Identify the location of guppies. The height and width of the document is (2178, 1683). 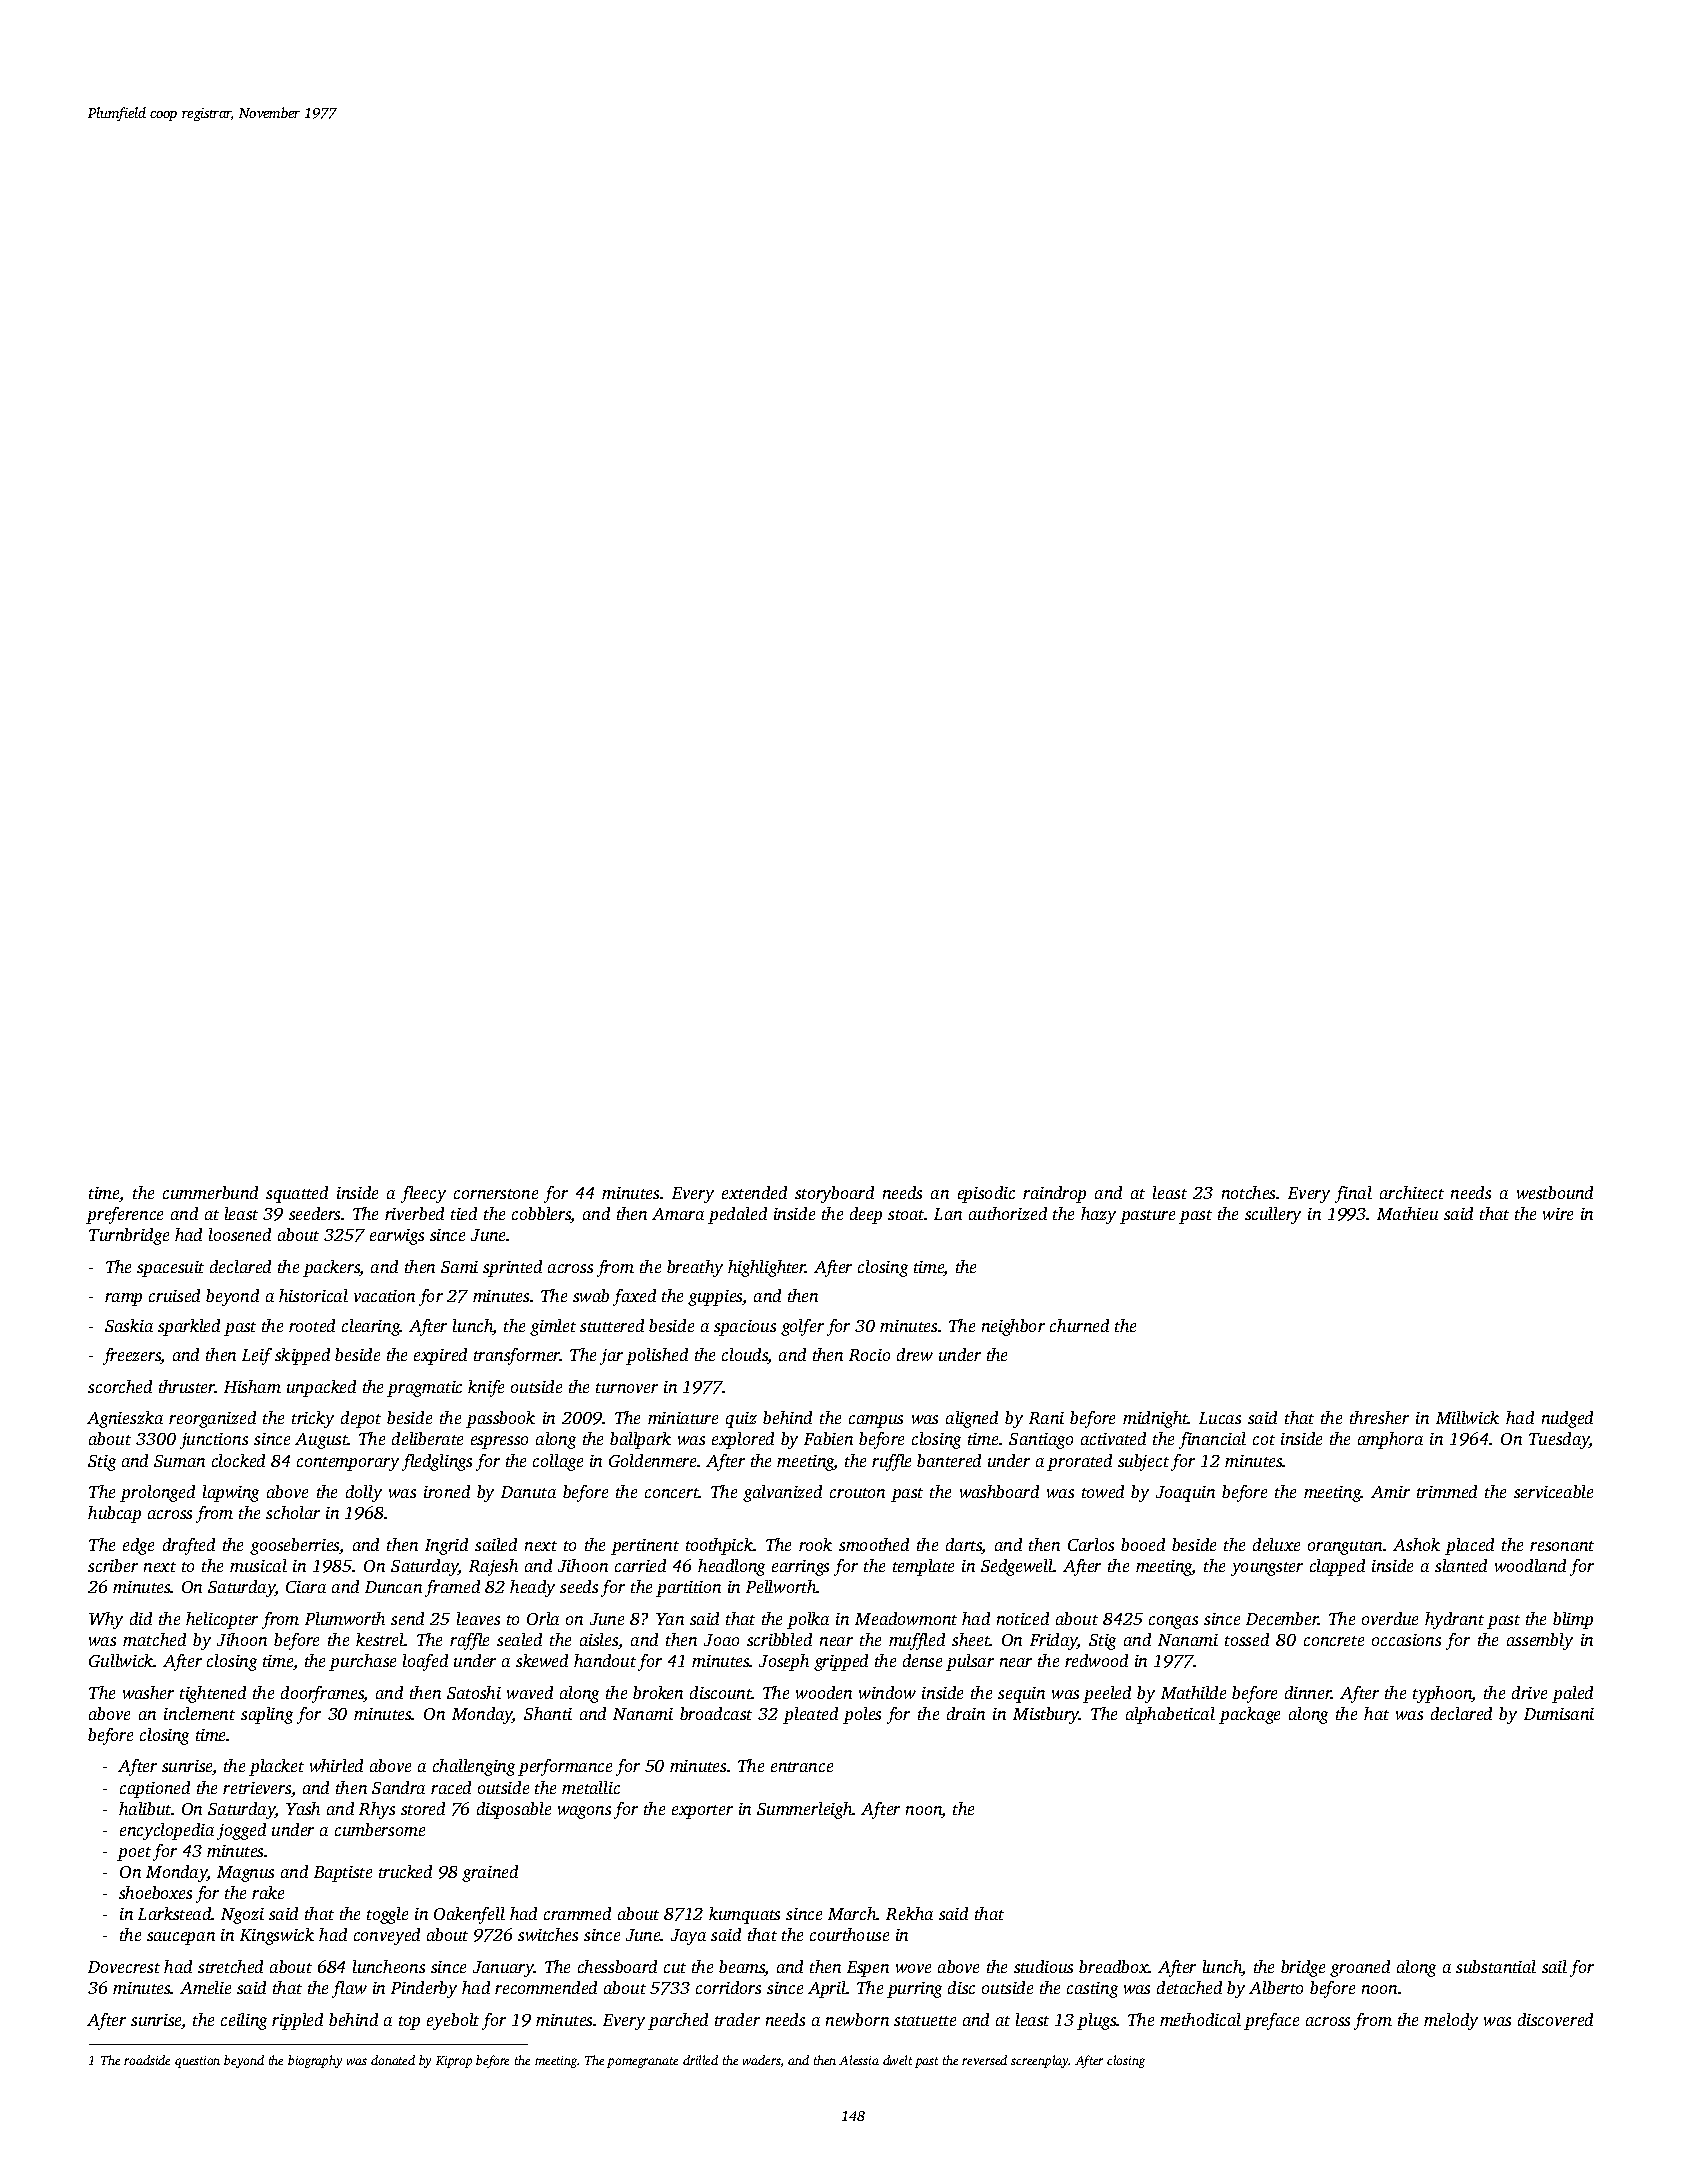
(715, 1298).
